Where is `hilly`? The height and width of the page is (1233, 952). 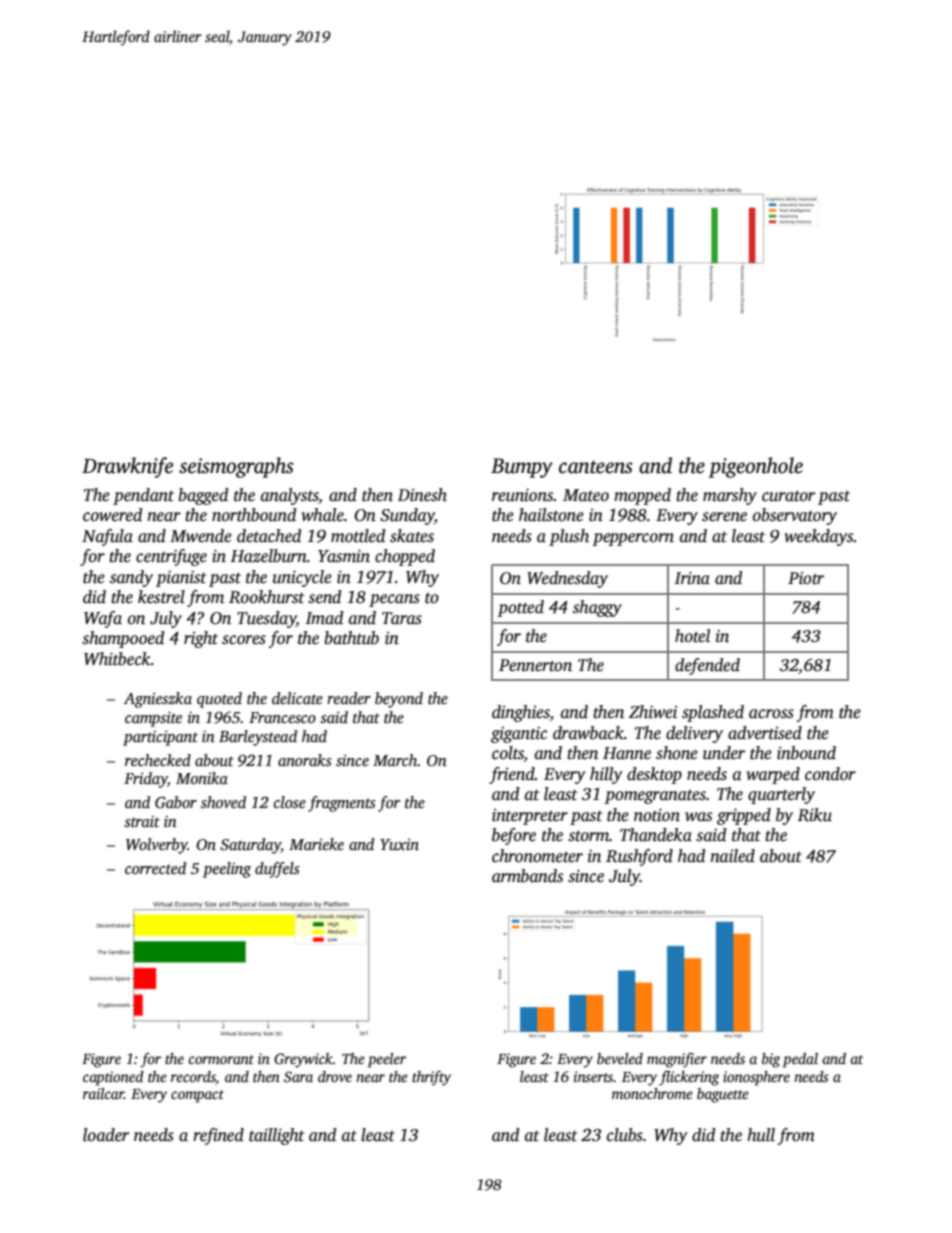 hilly is located at coordinates (606, 775).
